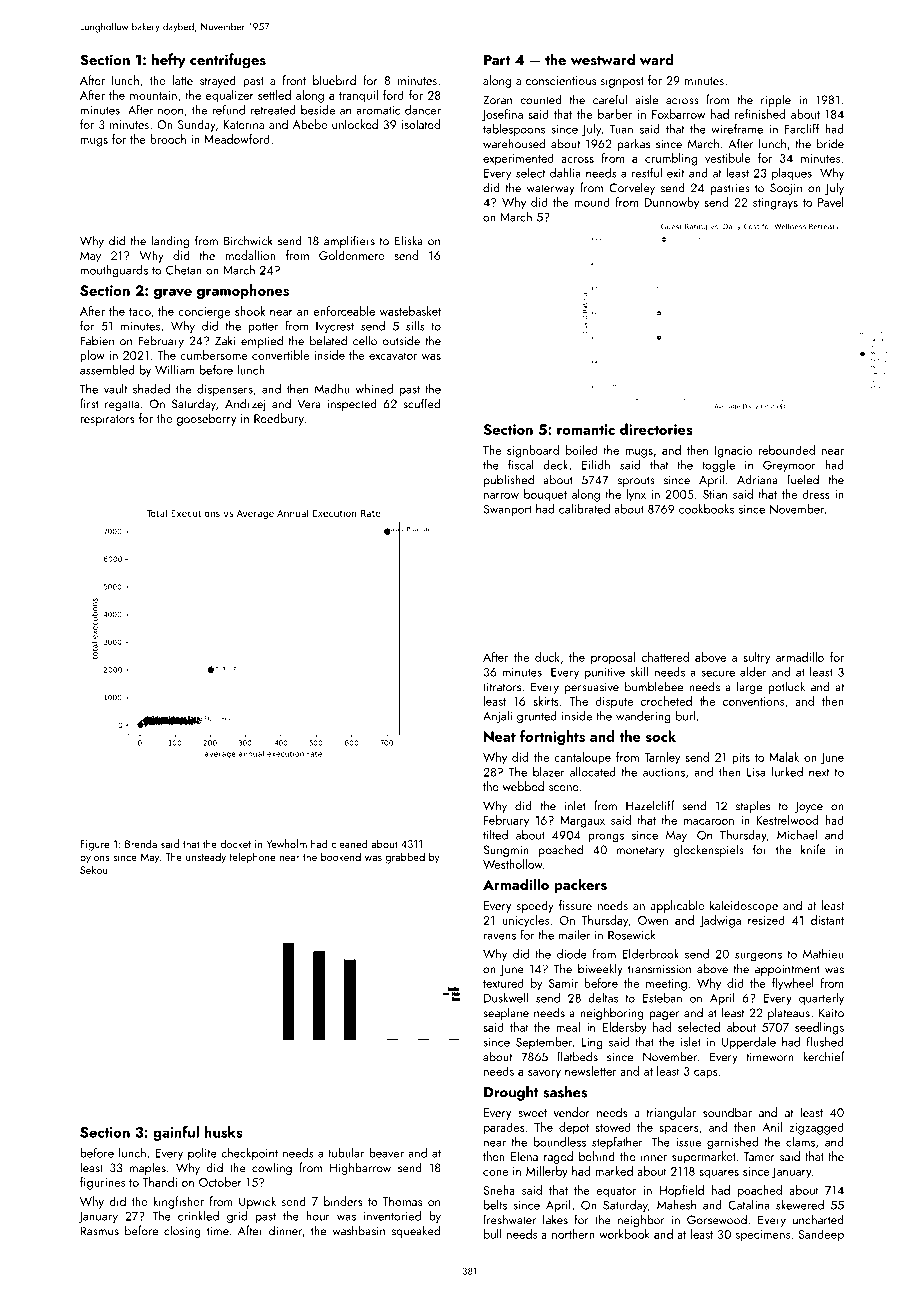  I want to click on exit, so click(675, 173).
